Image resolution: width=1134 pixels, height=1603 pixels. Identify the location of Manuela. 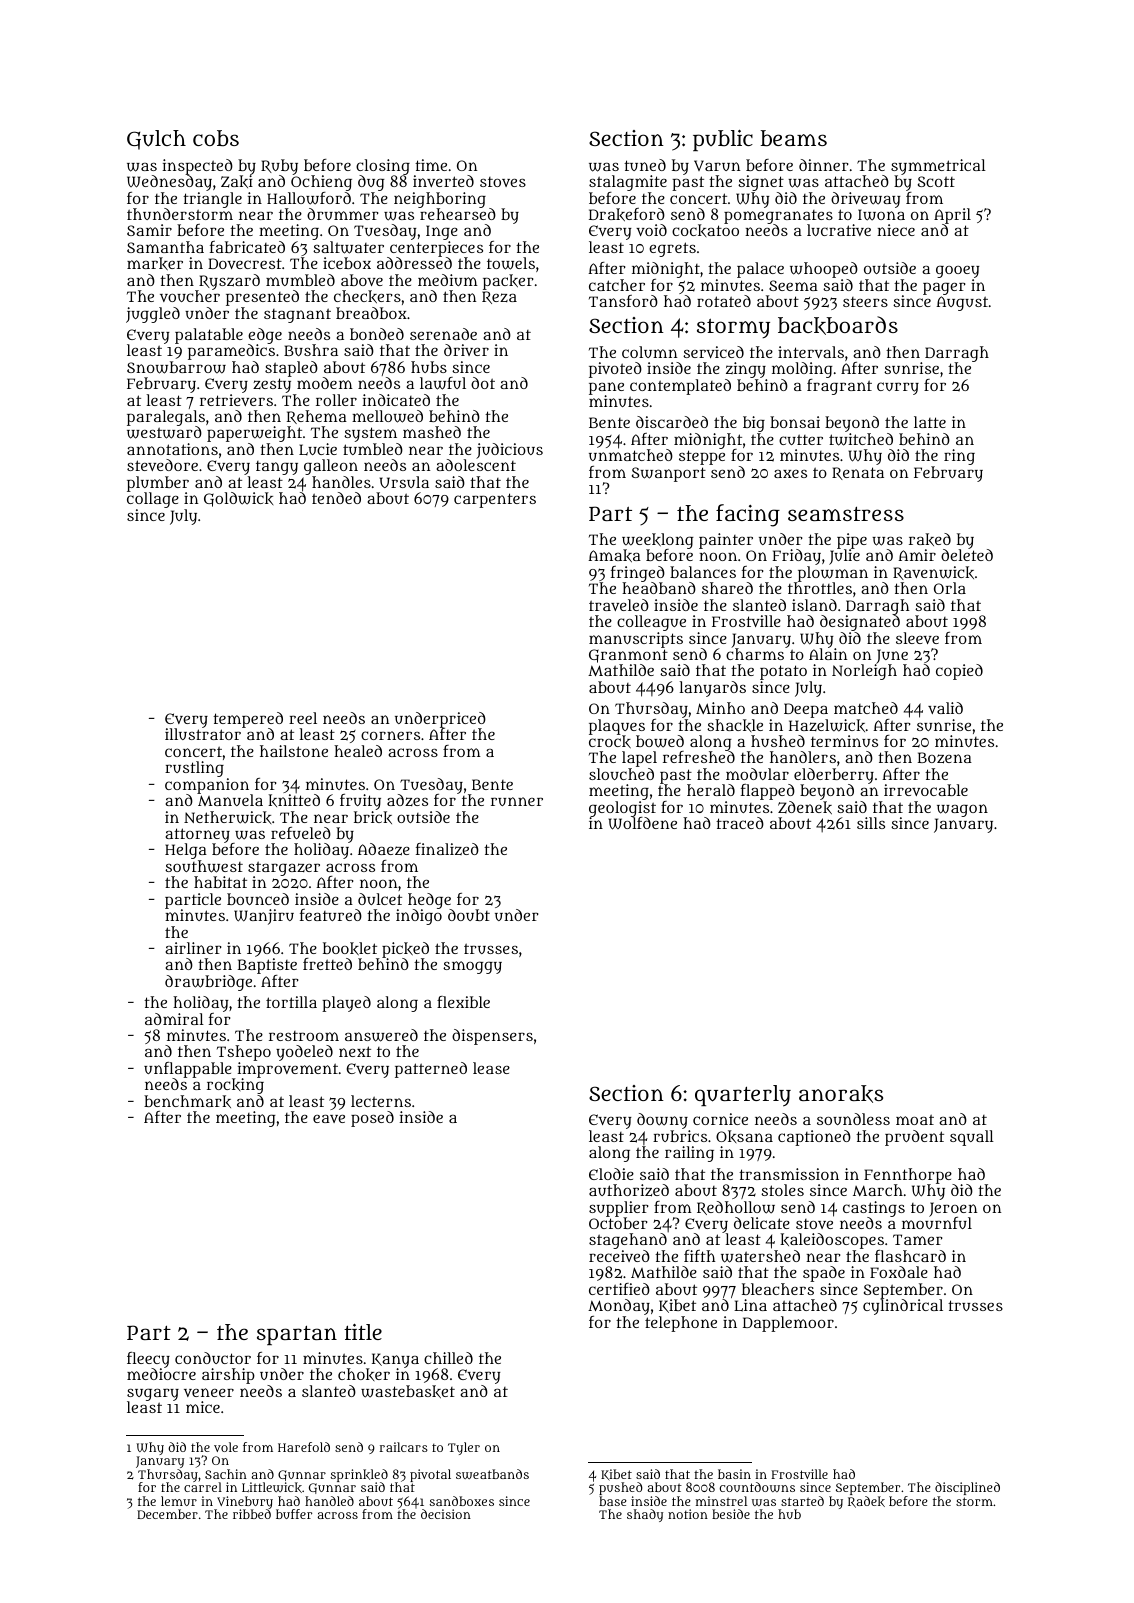
(230, 800).
